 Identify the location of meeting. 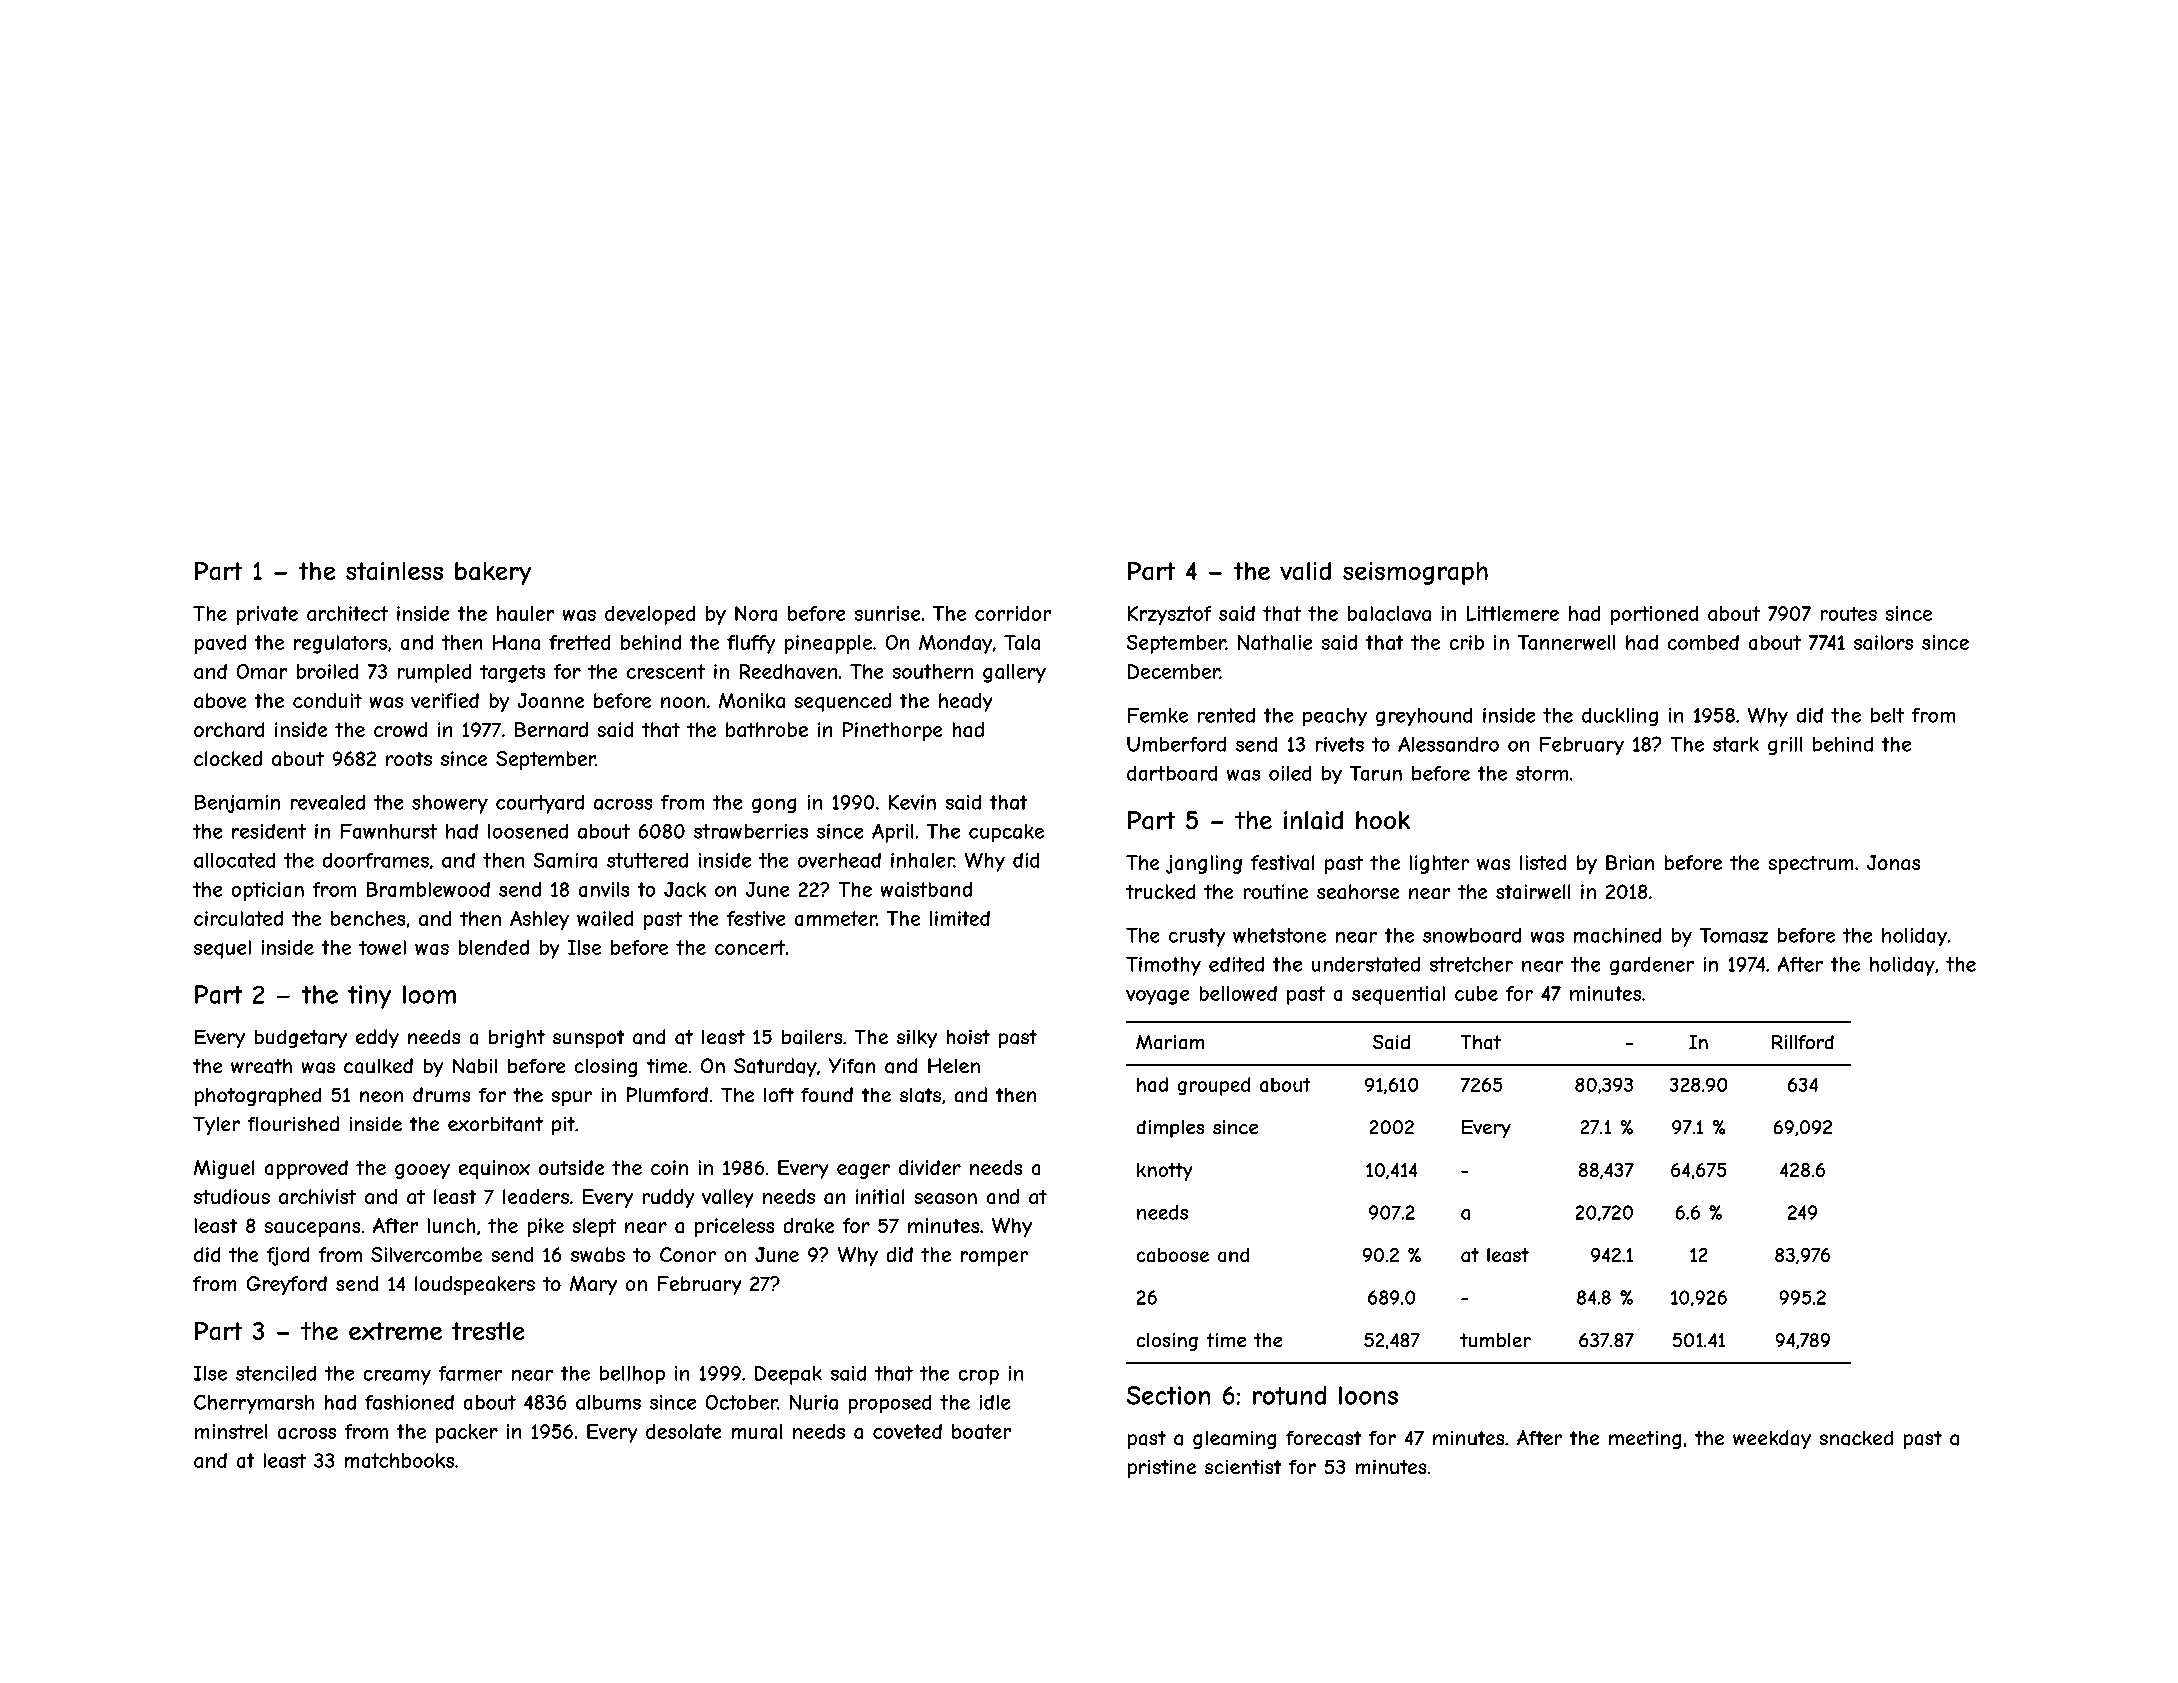
(1645, 1440).
